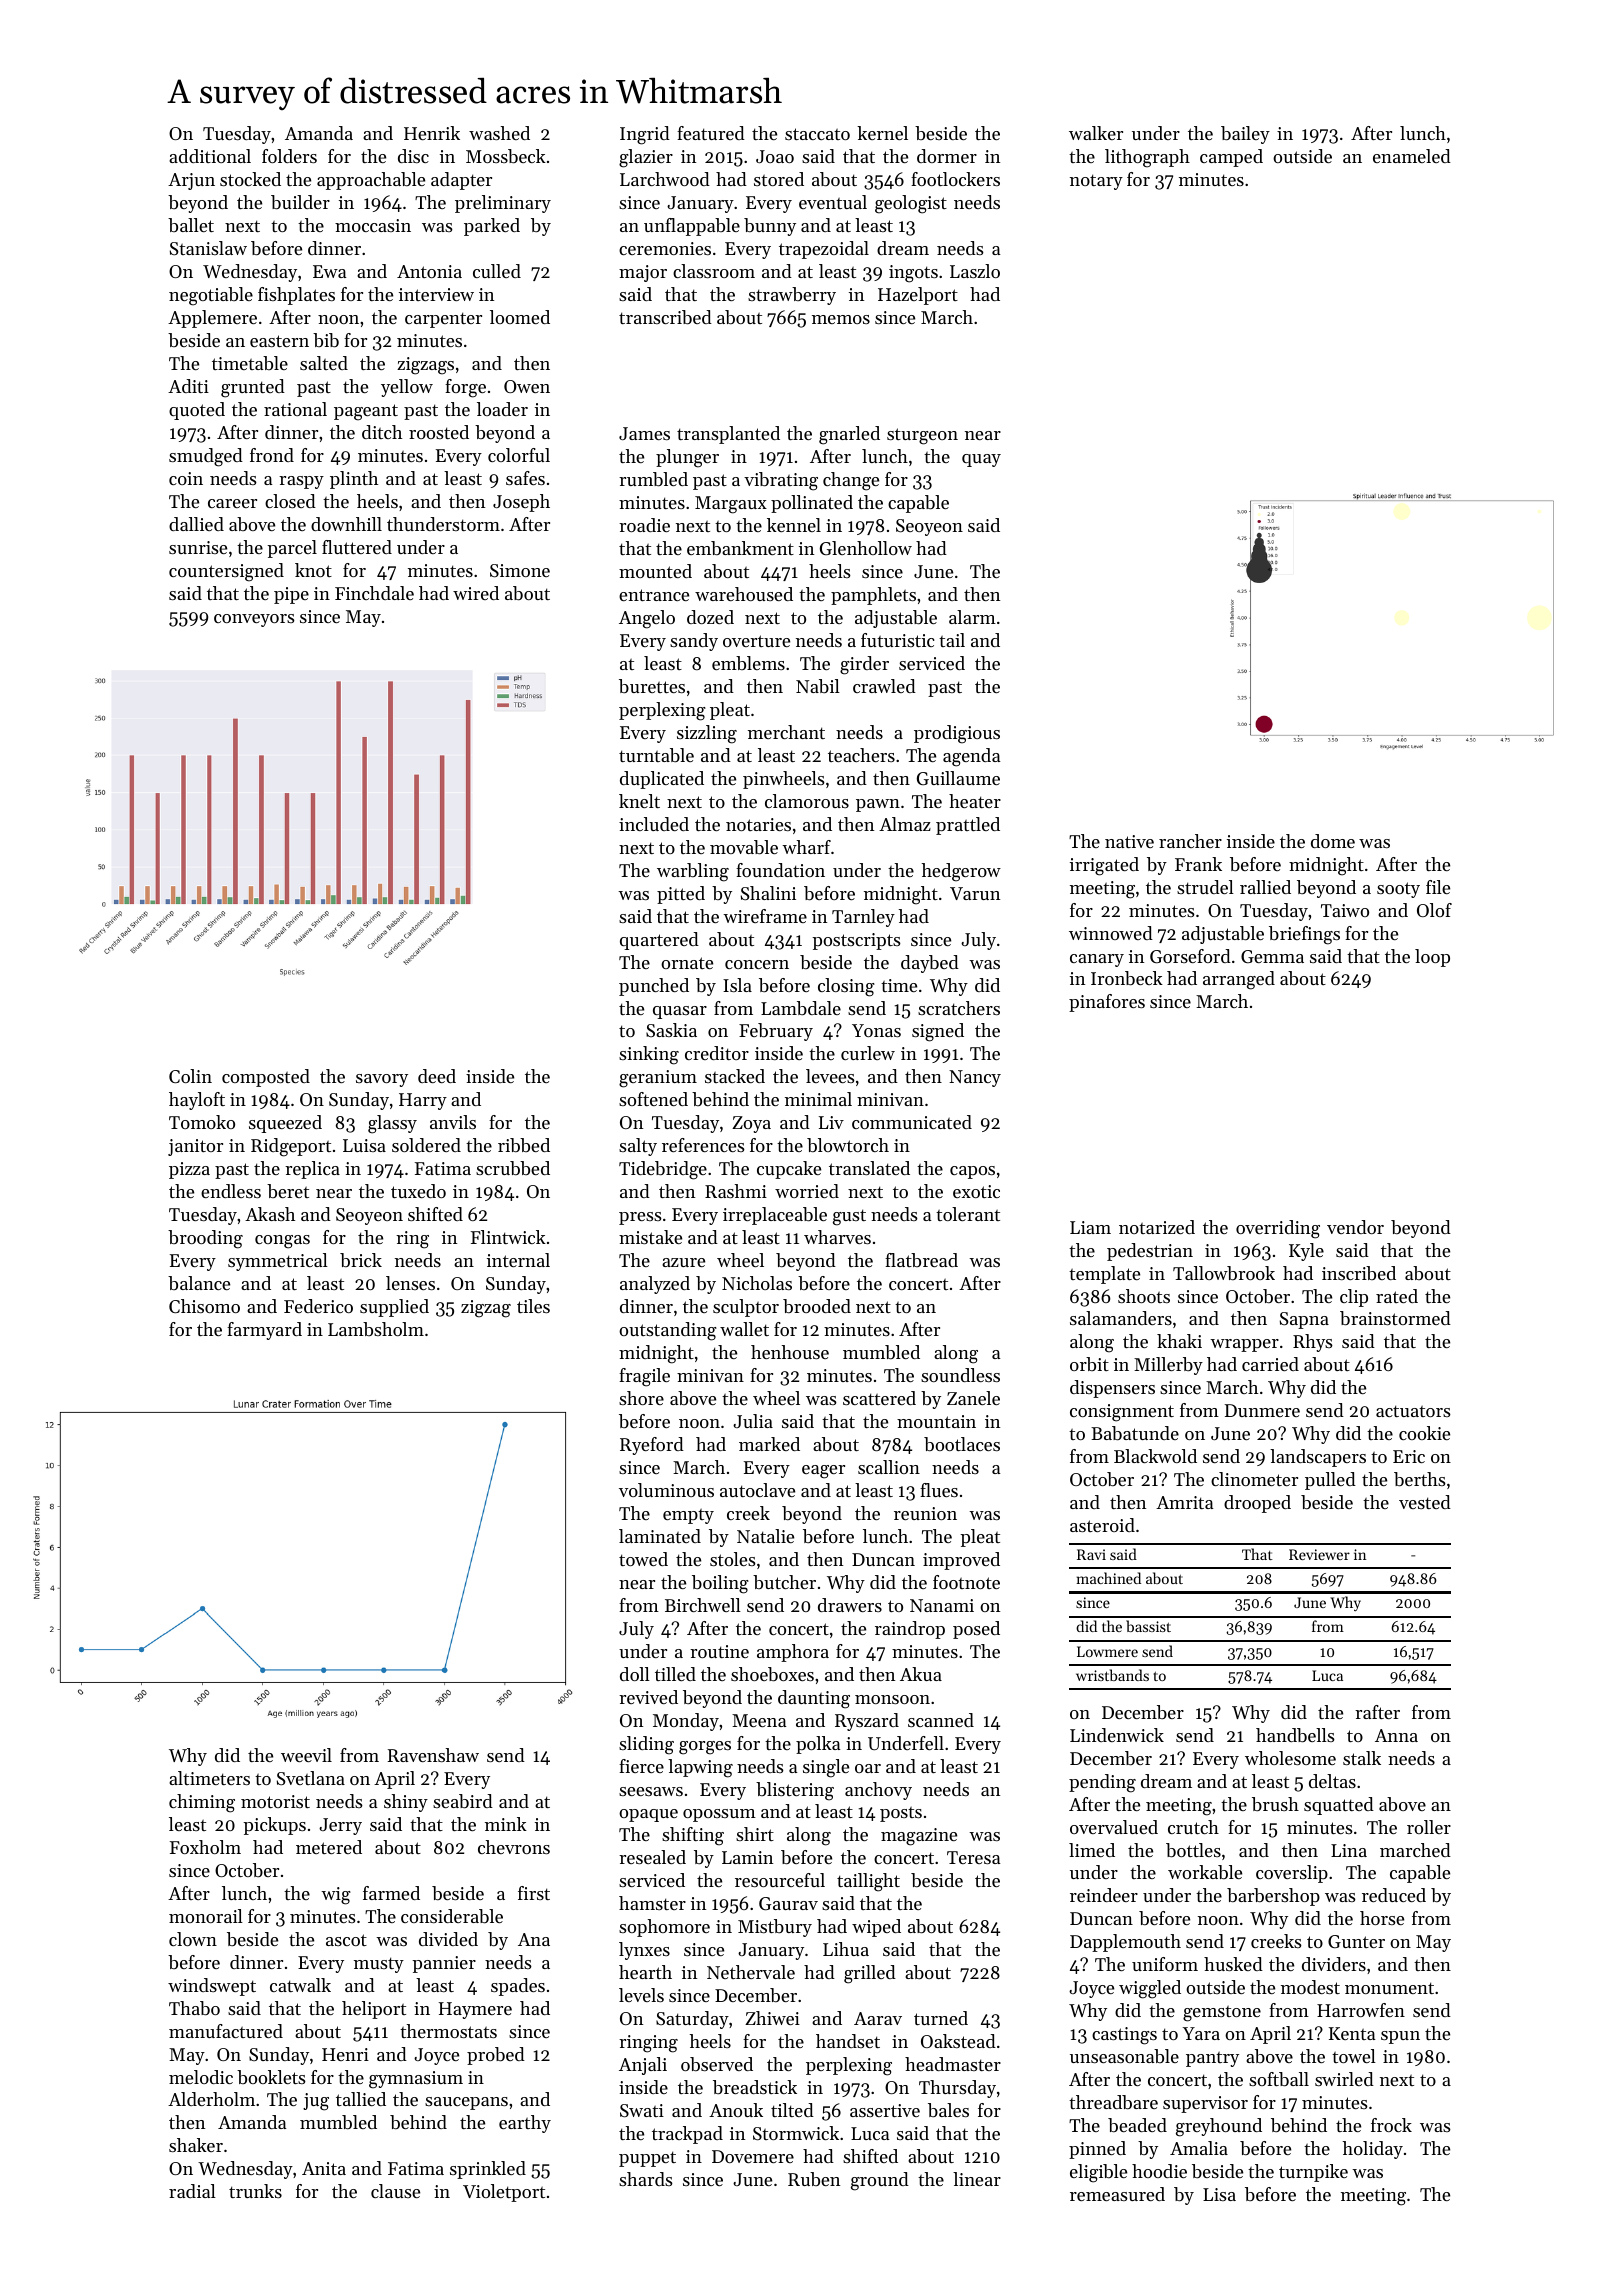 Image resolution: width=1620 pixels, height=2292 pixels. What do you see at coordinates (264, 1331) in the document?
I see `farmyard` at bounding box center [264, 1331].
